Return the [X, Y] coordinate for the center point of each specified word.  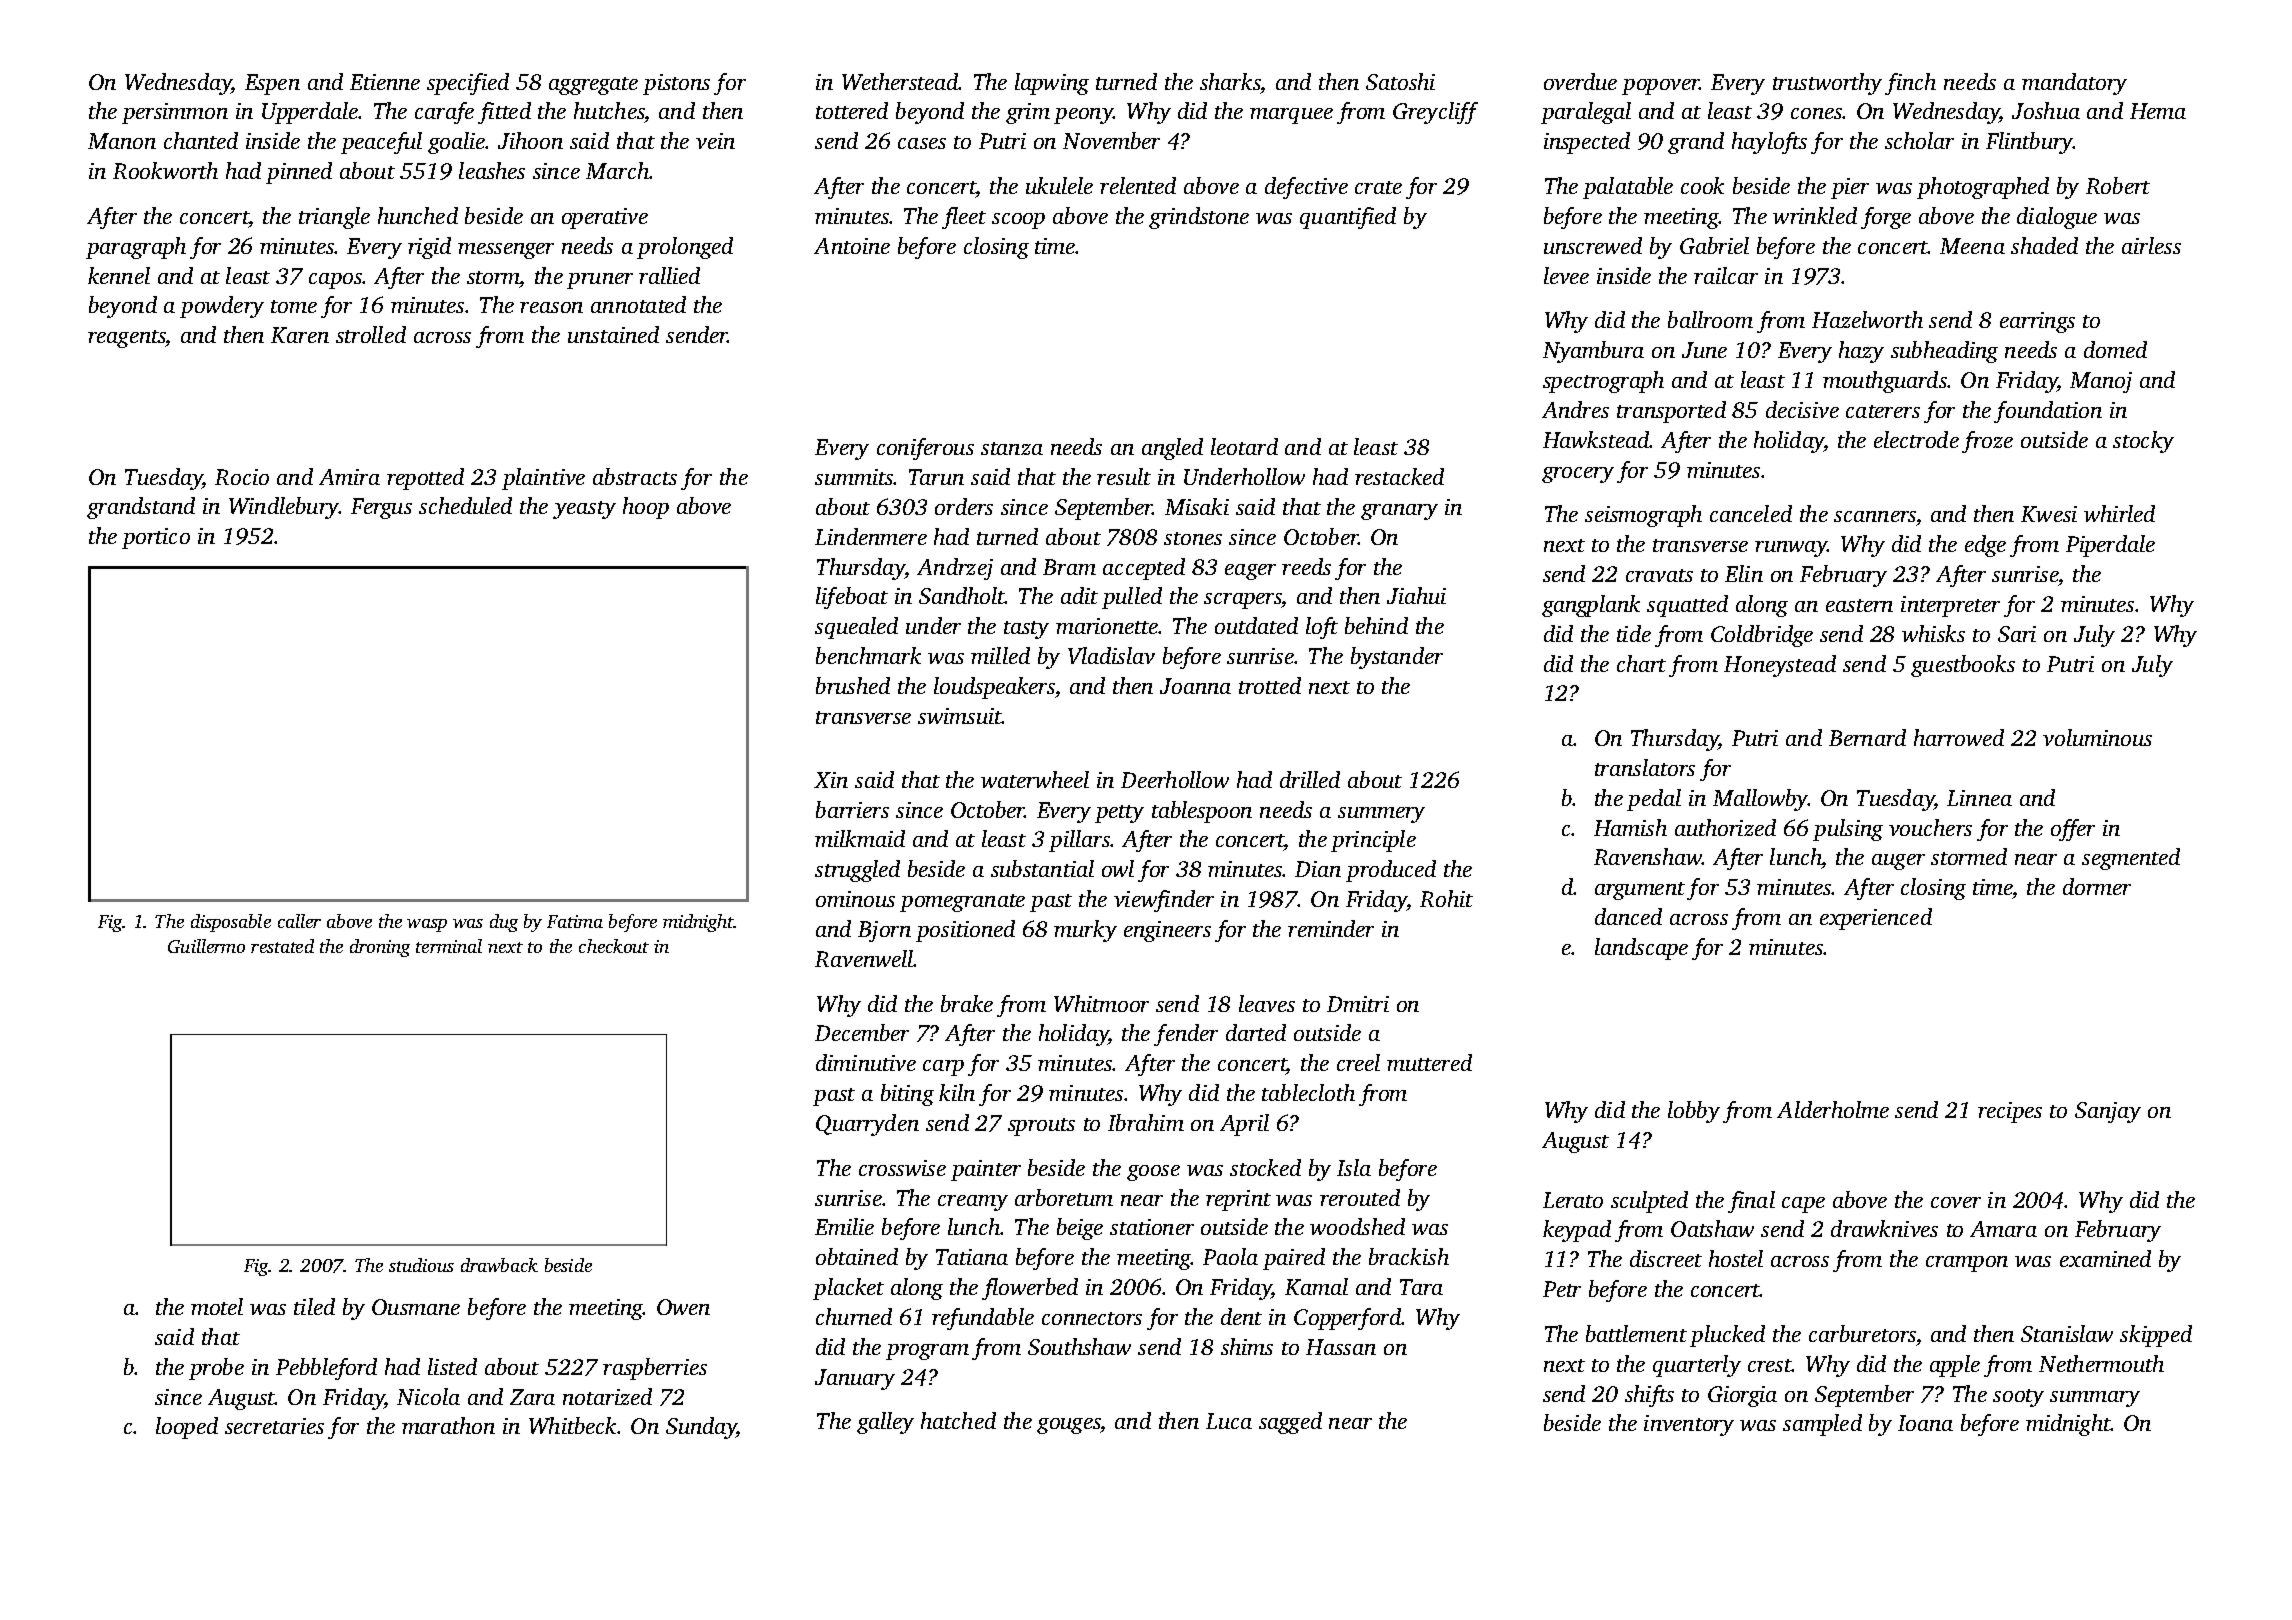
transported [1671, 412]
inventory [1689, 1425]
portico [156, 538]
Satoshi [1400, 81]
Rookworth [165, 170]
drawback [499, 1265]
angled [1172, 449]
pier [1850, 188]
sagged [1290, 1423]
